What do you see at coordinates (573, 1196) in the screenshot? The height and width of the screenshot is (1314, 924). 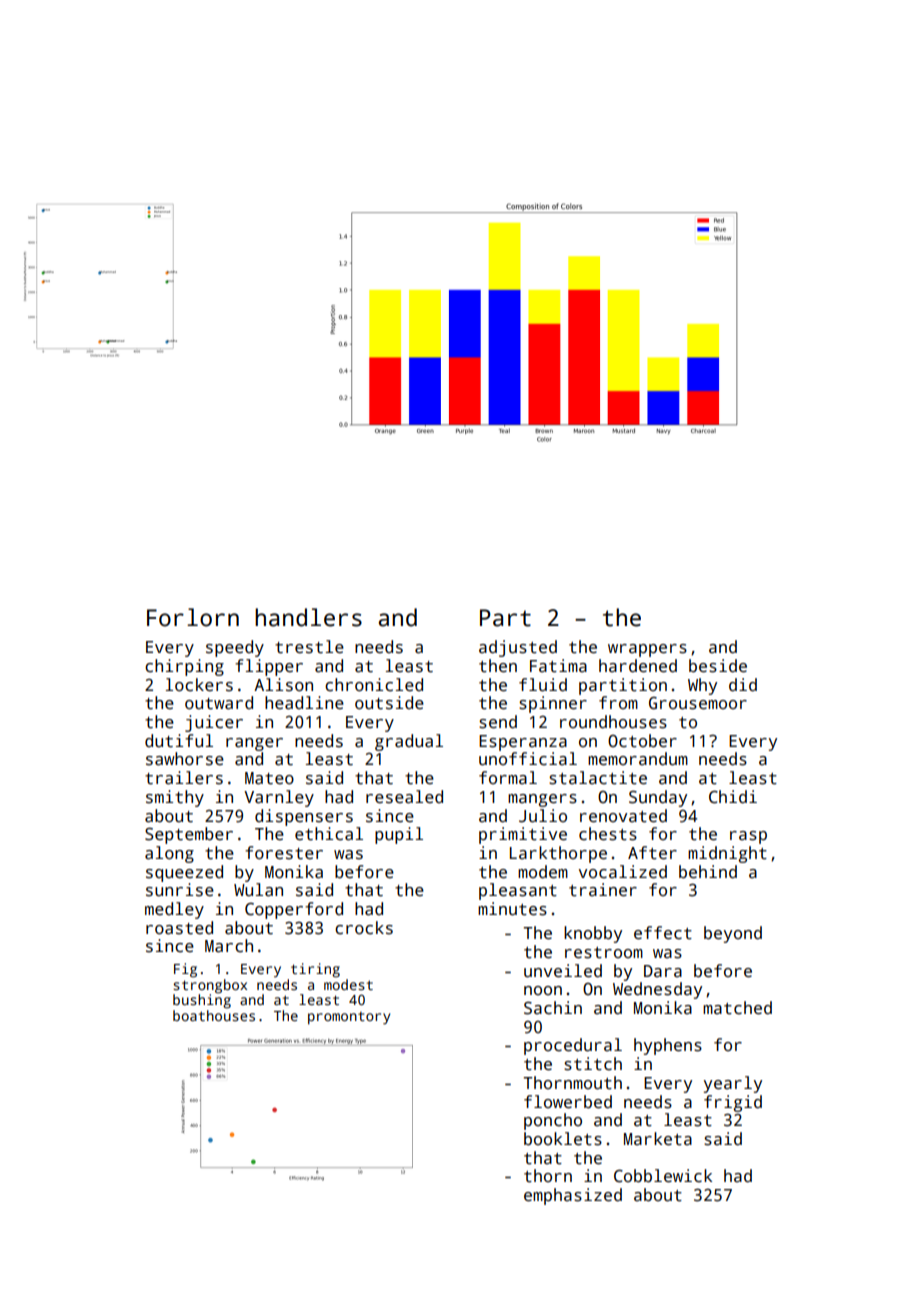 I see `emphasized` at bounding box center [573, 1196].
